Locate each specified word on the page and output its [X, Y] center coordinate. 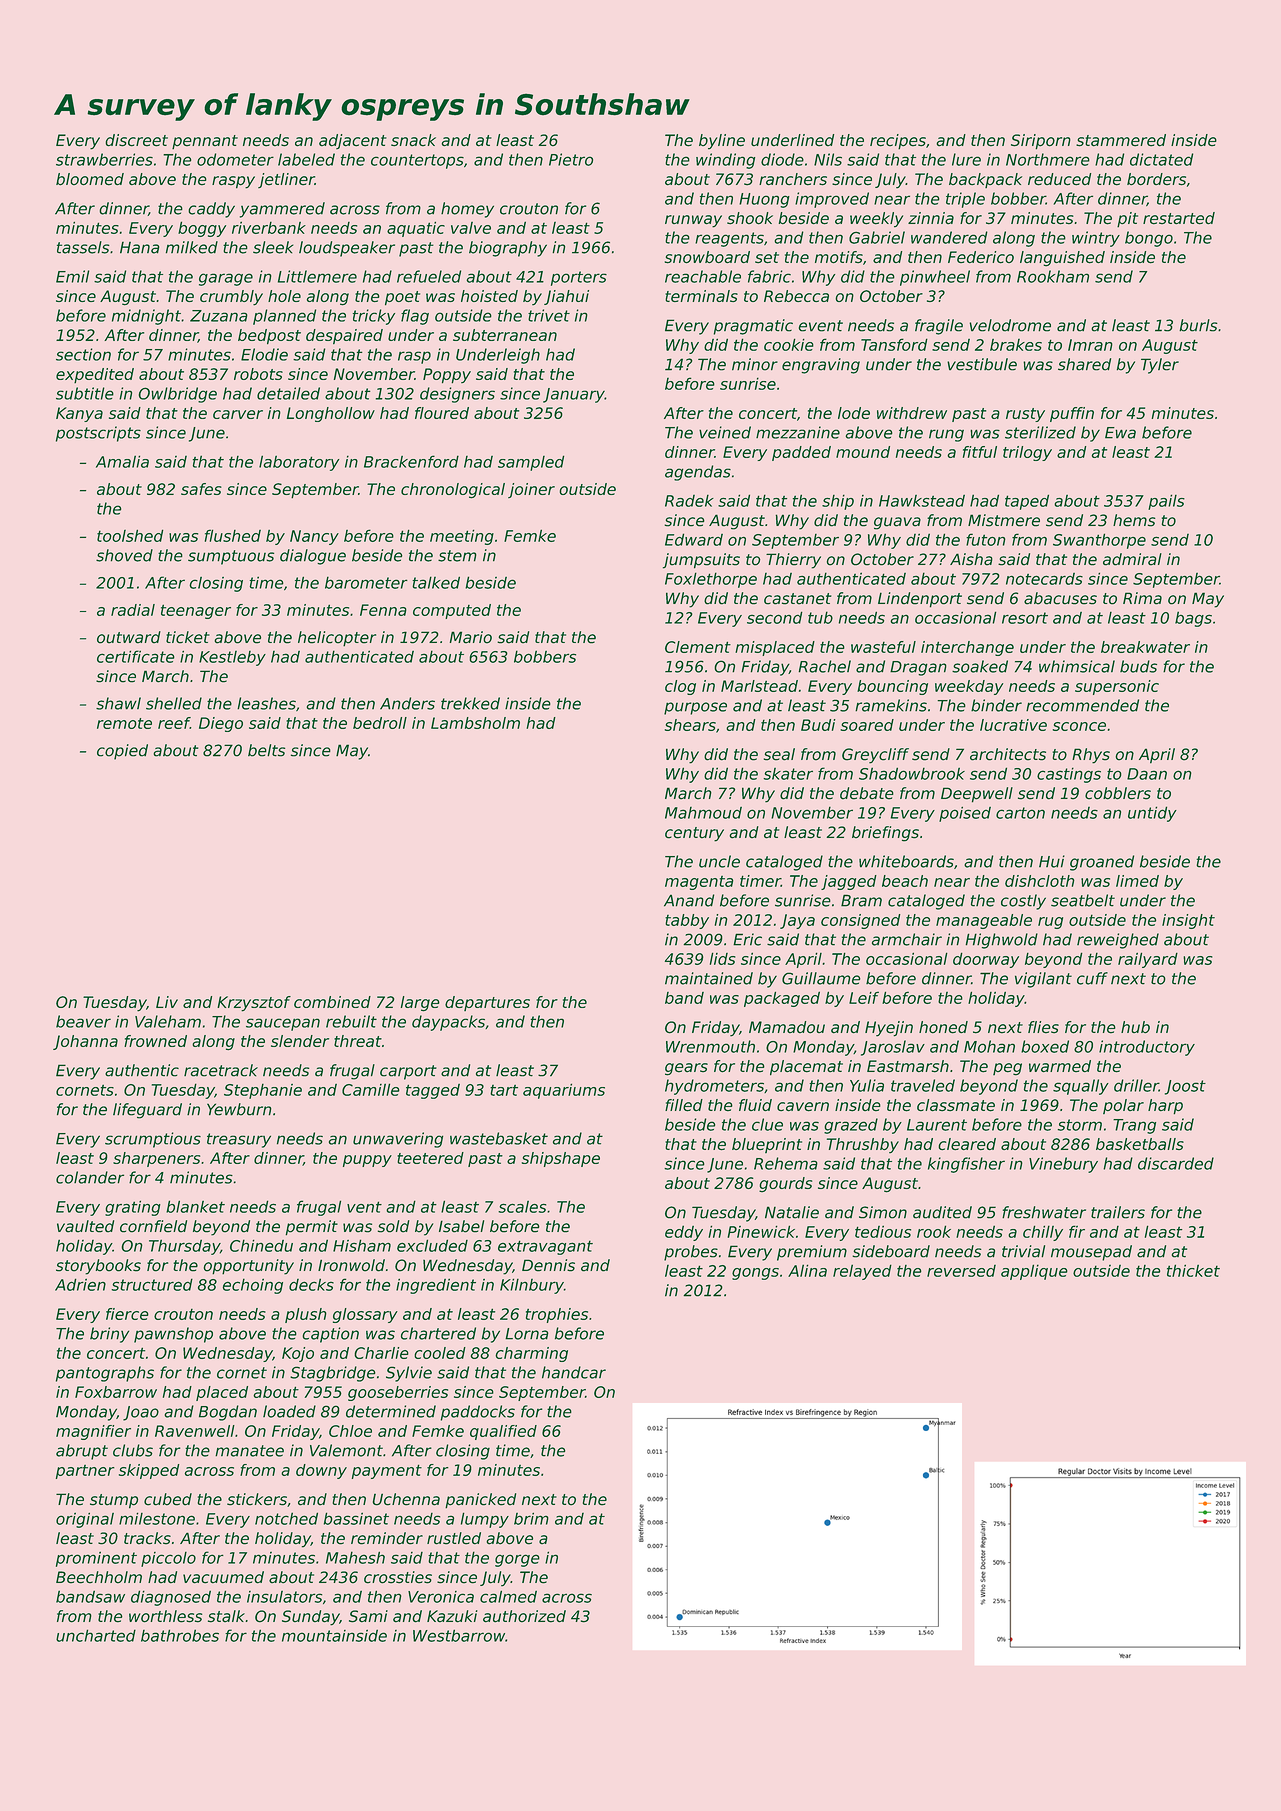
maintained [709, 978]
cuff [1092, 978]
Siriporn [1041, 142]
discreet [136, 140]
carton [1020, 813]
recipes [898, 142]
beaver [83, 1021]
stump [114, 1501]
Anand [689, 900]
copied [122, 752]
